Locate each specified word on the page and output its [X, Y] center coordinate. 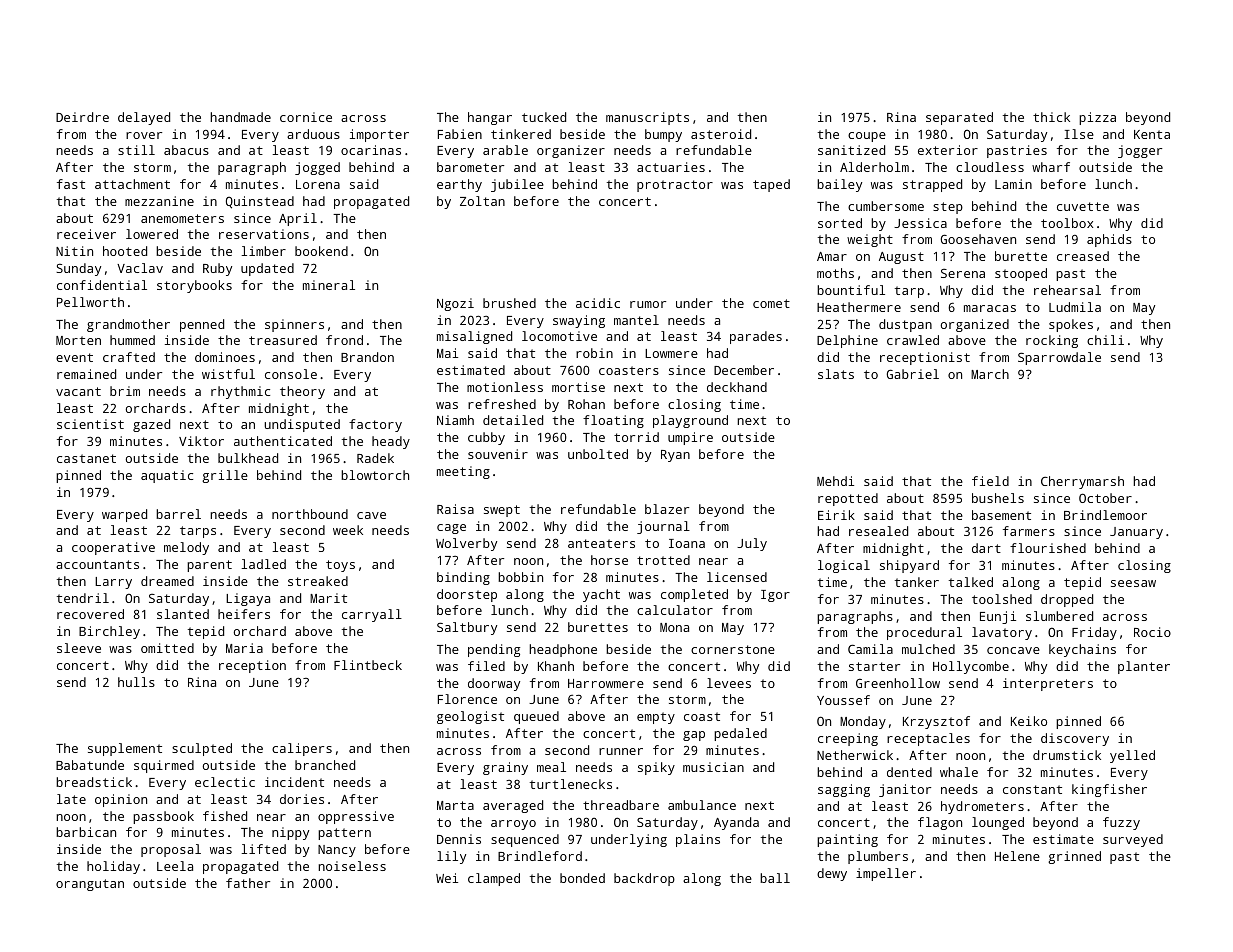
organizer [571, 151]
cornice [306, 117]
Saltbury [467, 628]
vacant [78, 391]
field [990, 481]
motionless [505, 387]
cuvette [1083, 206]
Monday [863, 722]
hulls [136, 682]
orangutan [90, 885]
